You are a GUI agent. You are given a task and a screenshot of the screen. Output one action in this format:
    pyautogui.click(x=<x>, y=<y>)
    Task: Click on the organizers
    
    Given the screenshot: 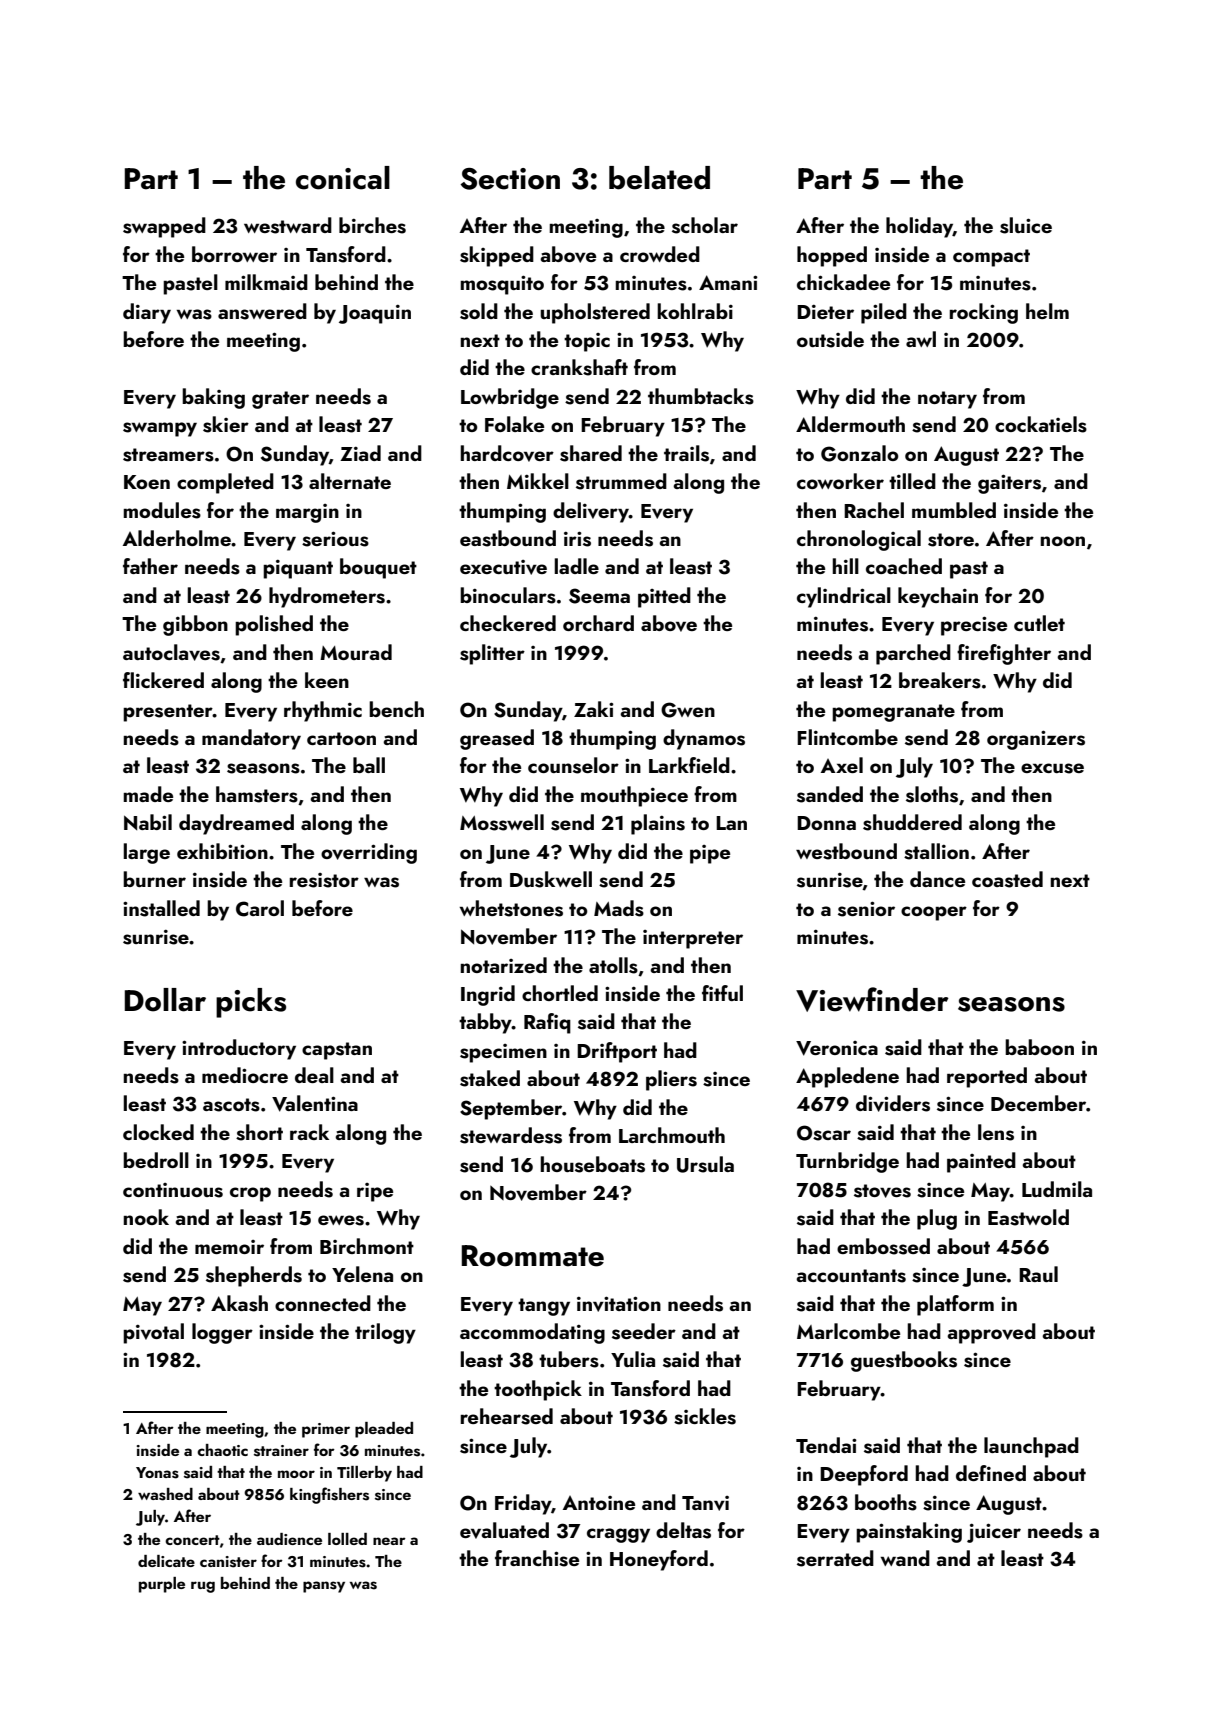 What is the action you would take?
    pyautogui.click(x=1036, y=740)
